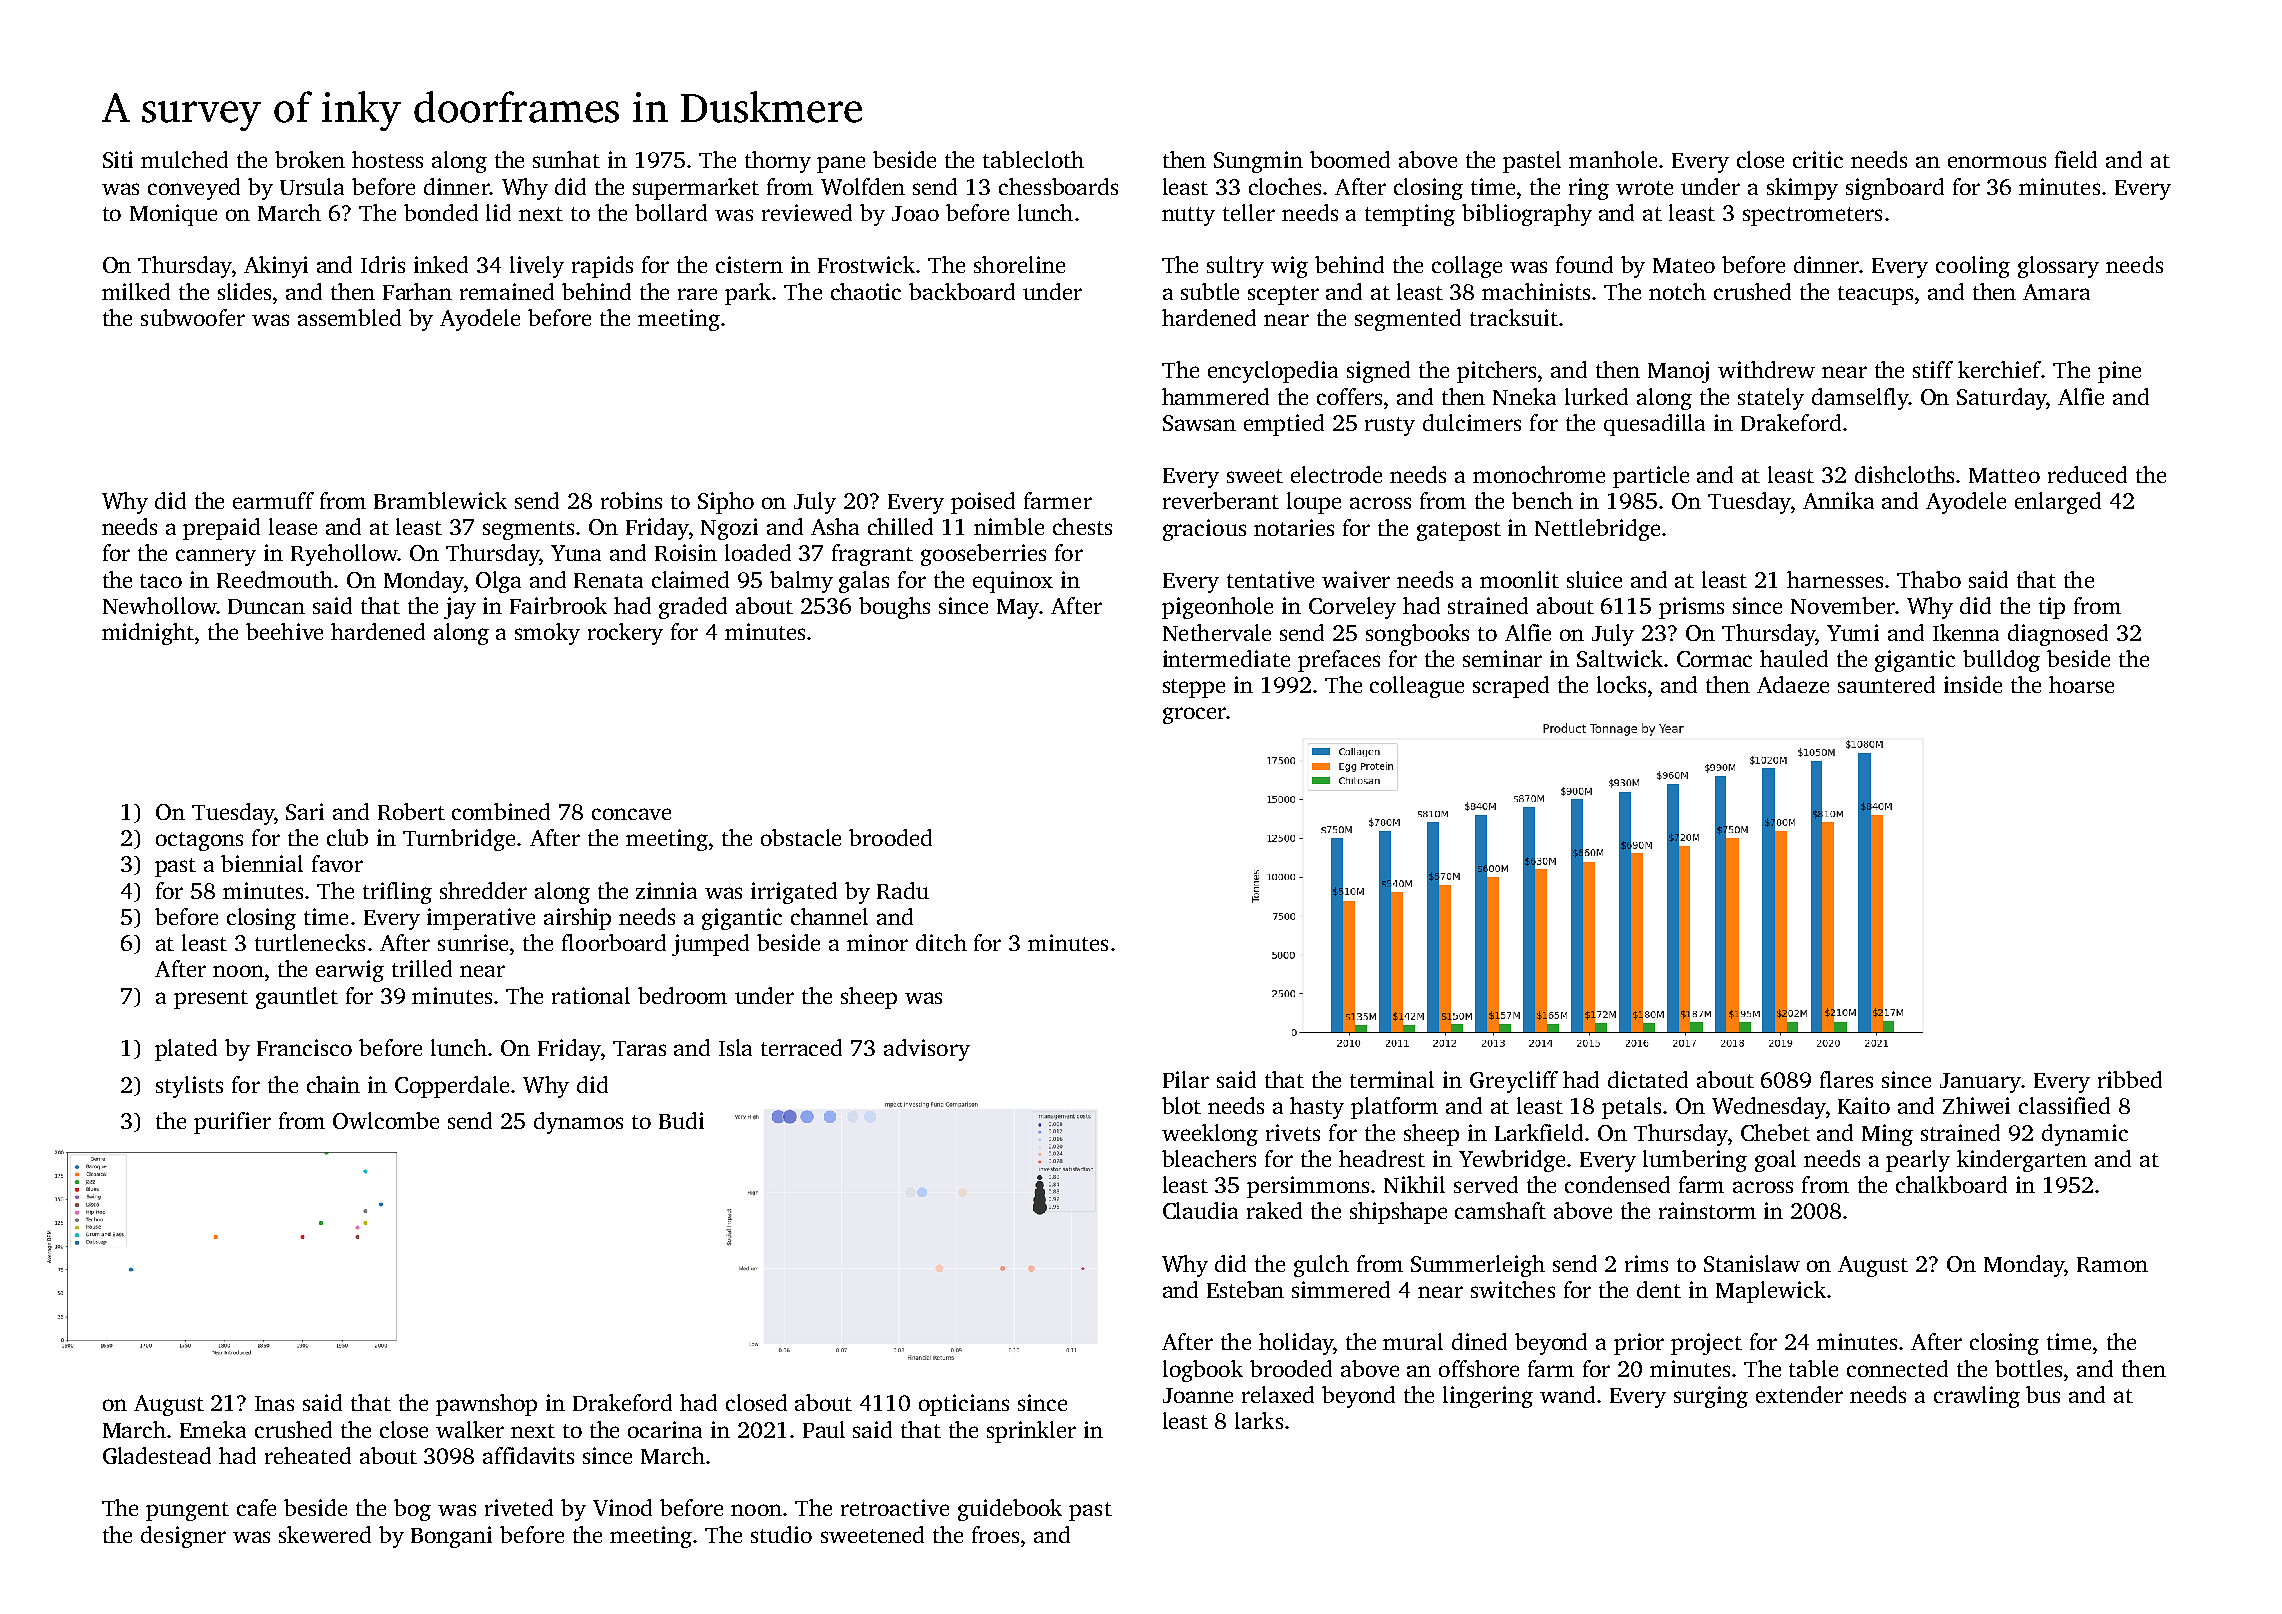  Describe the element at coordinates (894, 608) in the image. I see `boughs` at that location.
